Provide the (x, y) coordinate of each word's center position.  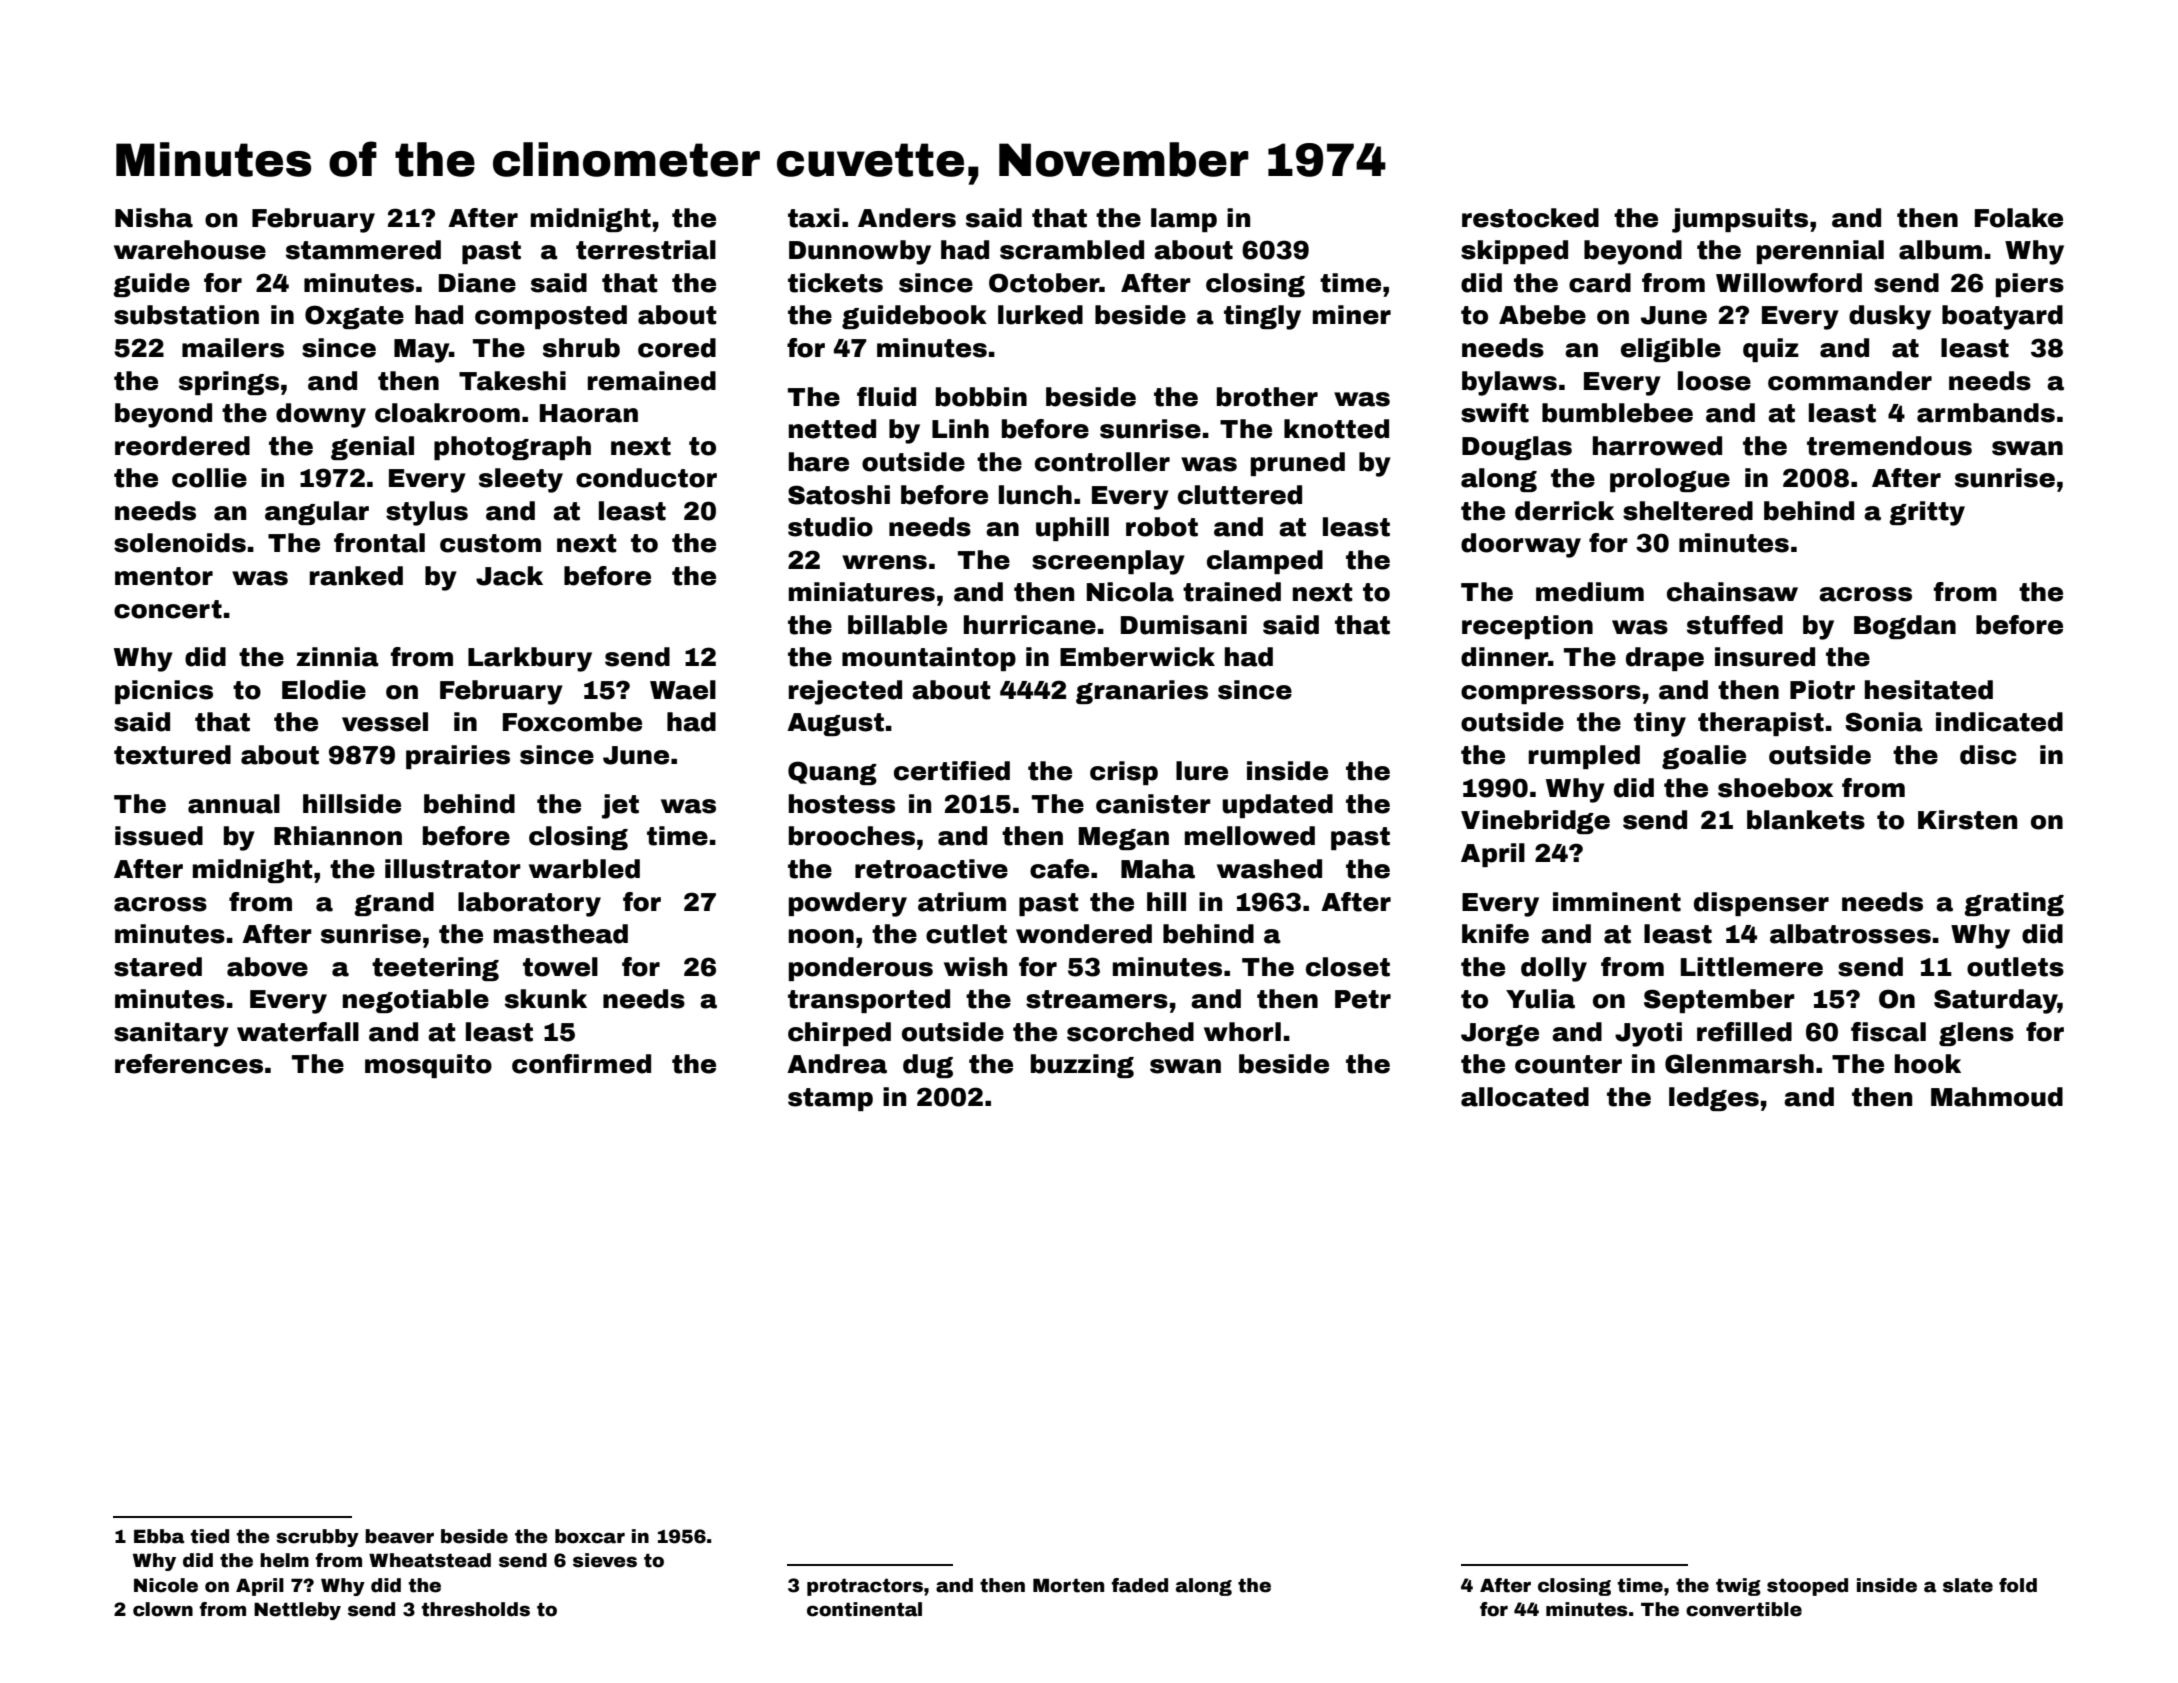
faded (1139, 1585)
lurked (1040, 315)
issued (159, 836)
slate (1968, 1585)
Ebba (159, 1536)
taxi (813, 218)
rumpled (1584, 757)
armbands (1986, 413)
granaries (1142, 692)
